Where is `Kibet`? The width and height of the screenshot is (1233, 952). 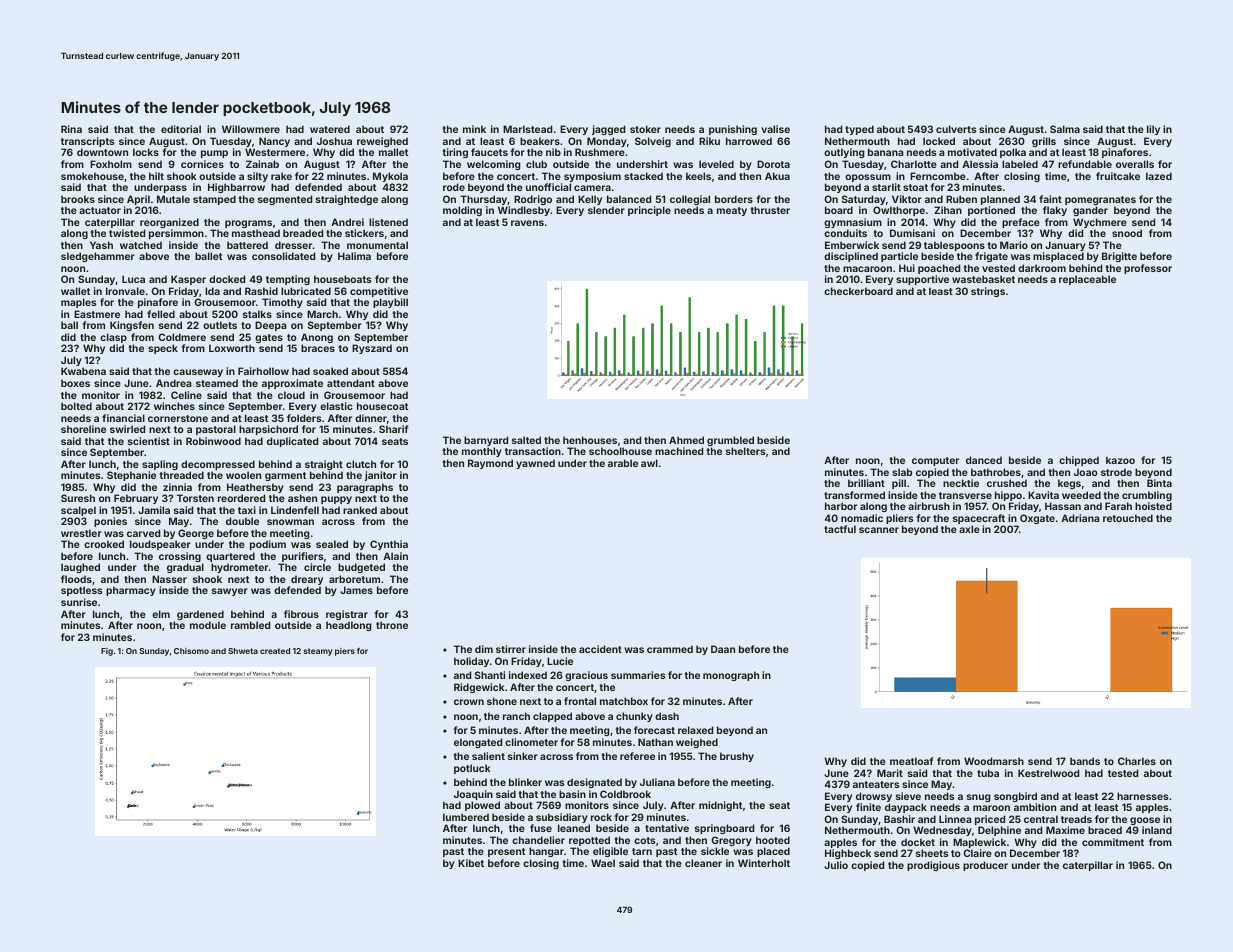
Kibet is located at coordinates (471, 863).
